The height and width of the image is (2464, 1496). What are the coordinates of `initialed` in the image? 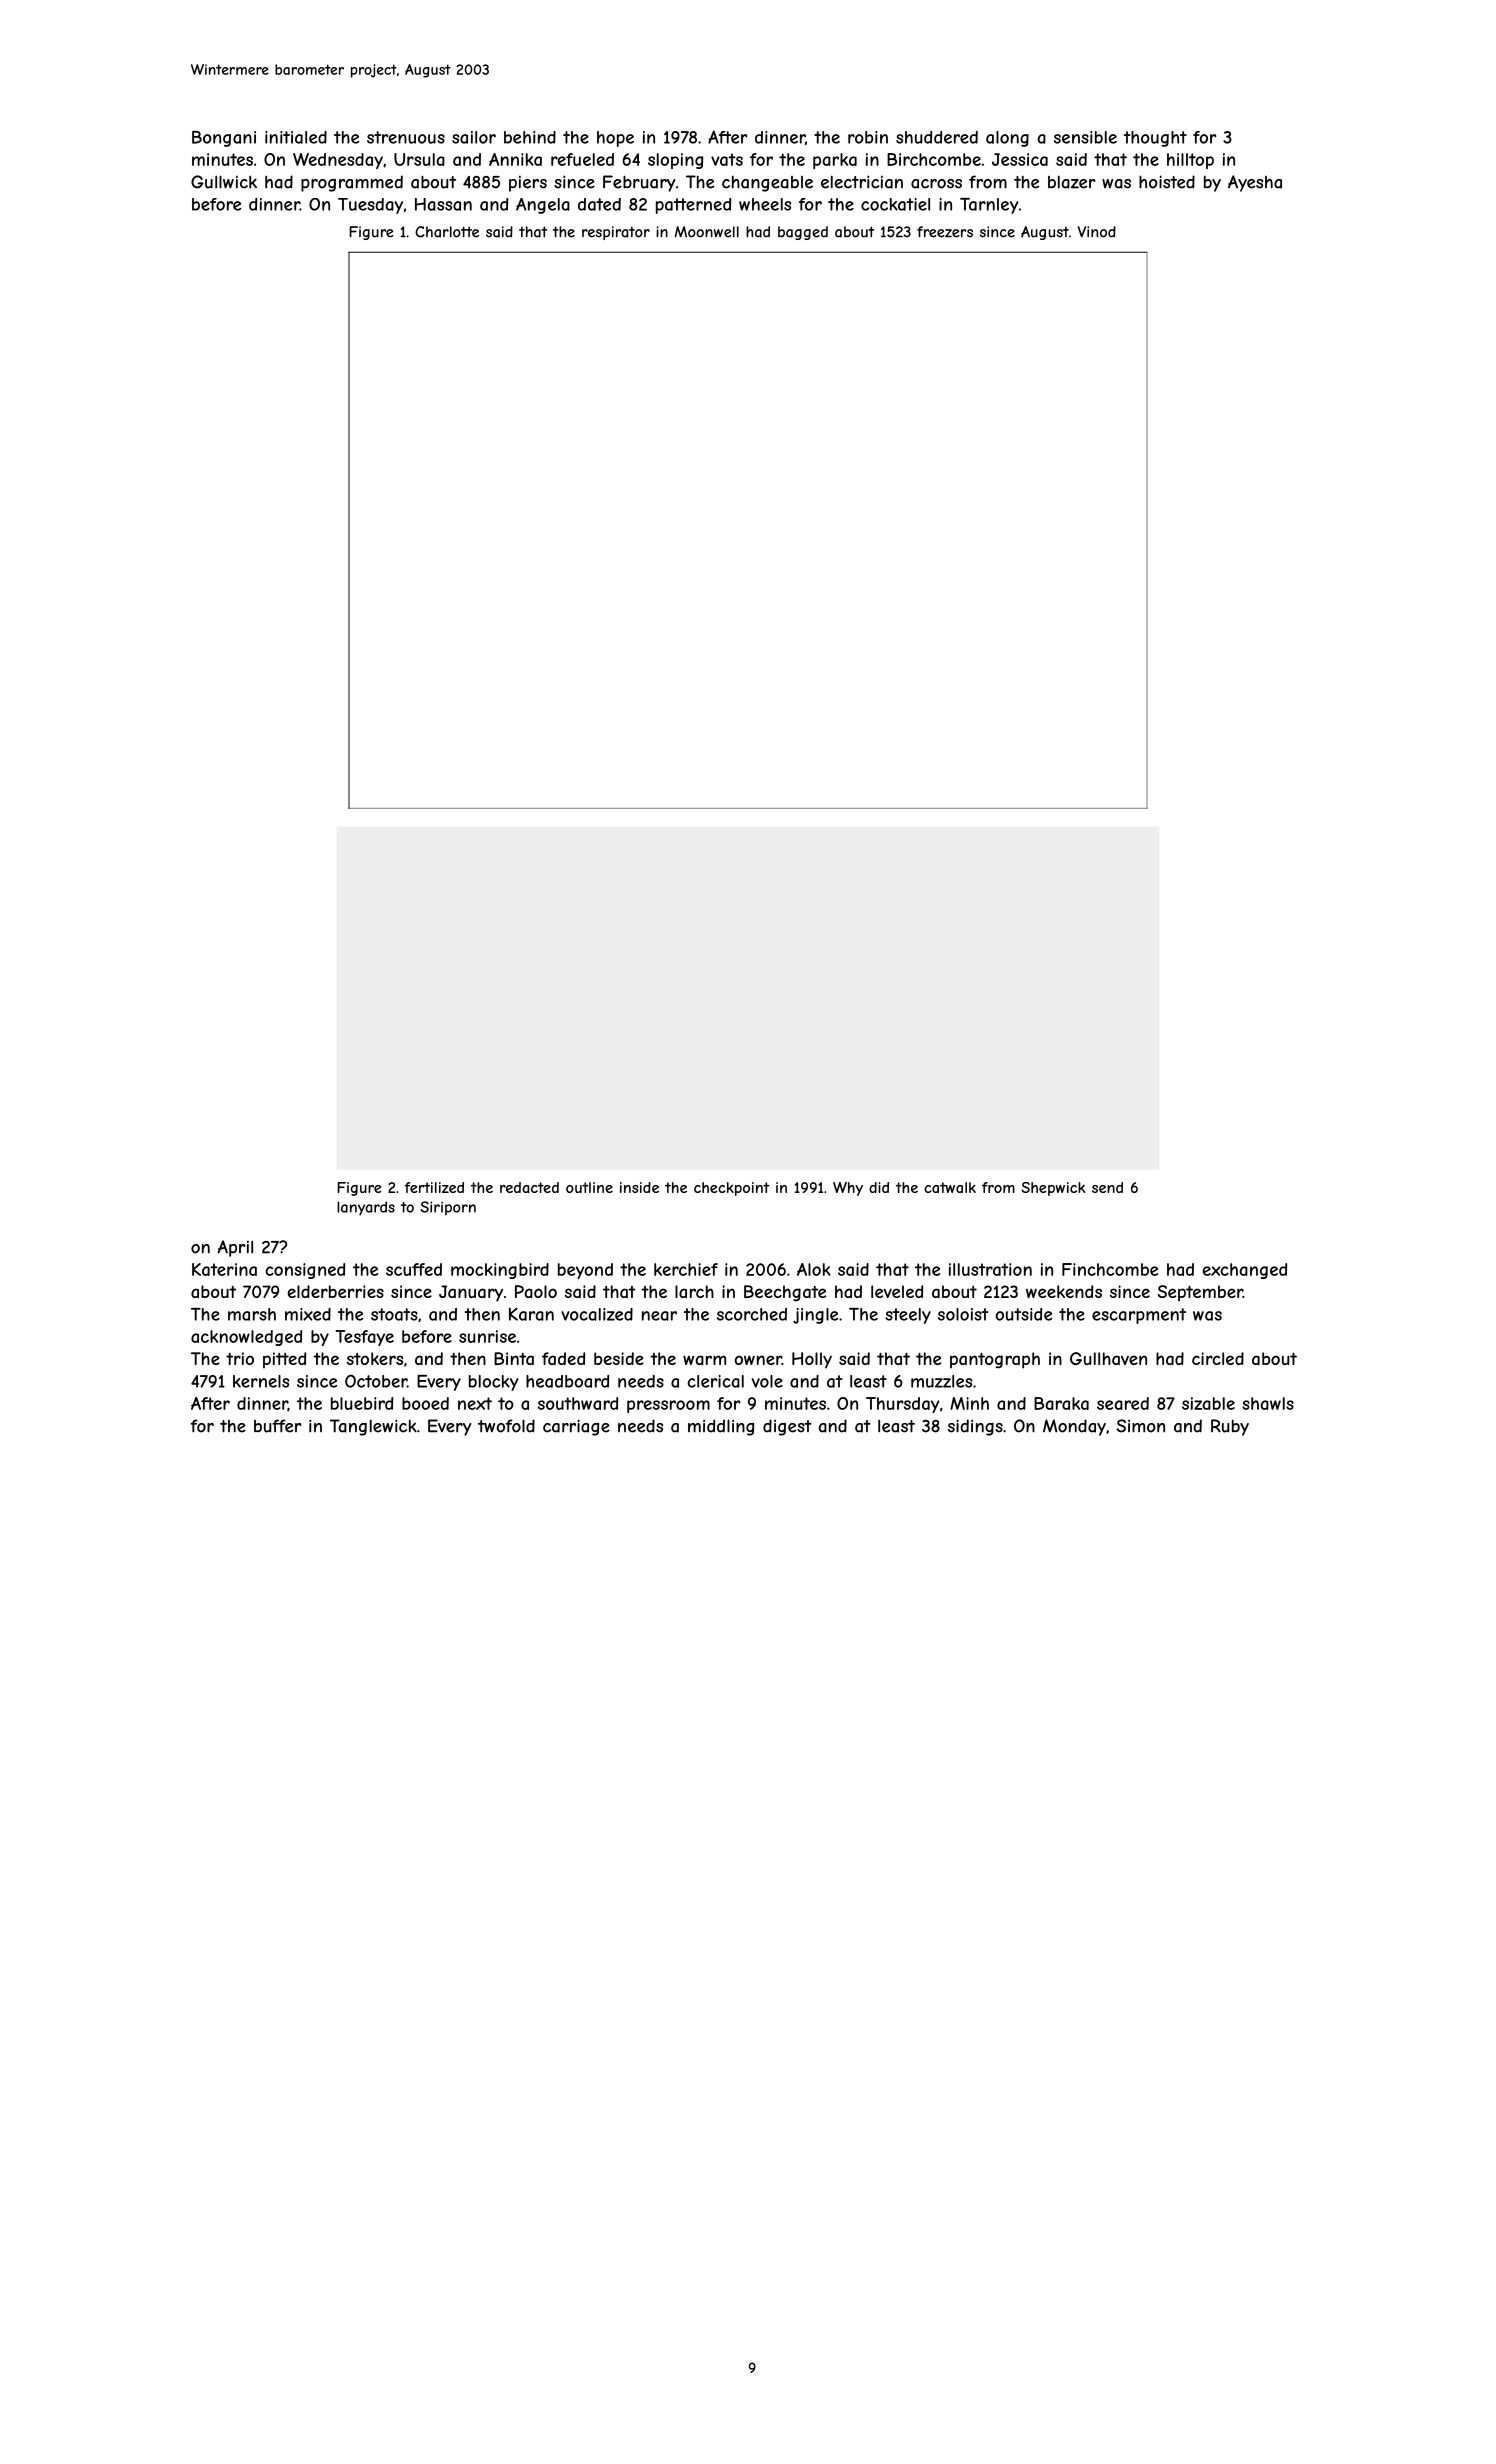 It's located at (296, 137).
